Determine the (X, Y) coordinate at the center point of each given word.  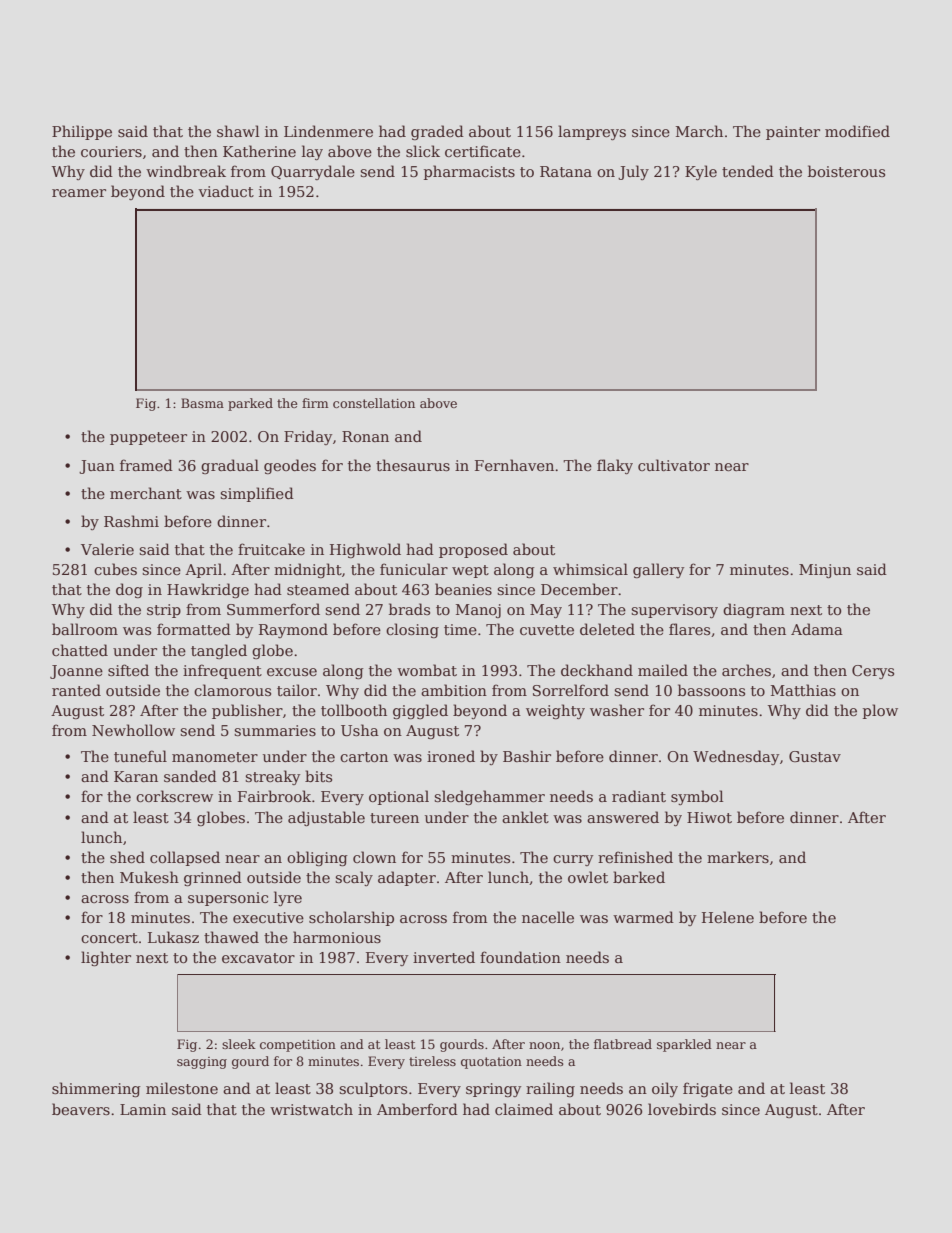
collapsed (185, 858)
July (633, 172)
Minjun (825, 571)
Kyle (701, 172)
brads (409, 609)
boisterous (846, 171)
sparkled (684, 1045)
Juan (97, 467)
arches (746, 670)
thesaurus (413, 465)
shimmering (96, 1089)
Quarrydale (313, 172)
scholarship (351, 918)
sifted (128, 670)
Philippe (82, 132)
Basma (202, 403)
